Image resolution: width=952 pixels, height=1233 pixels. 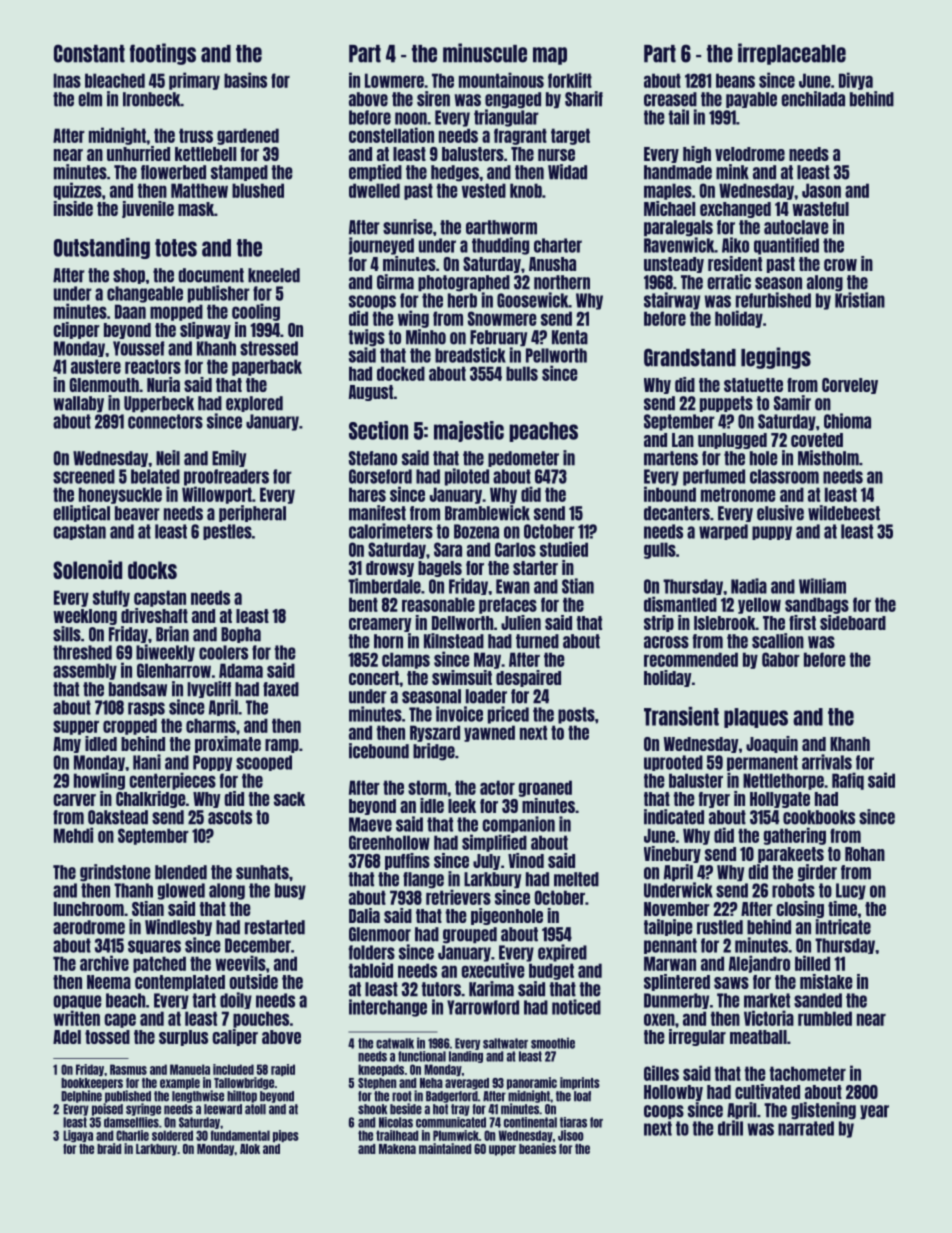 What do you see at coordinates (749, 586) in the screenshot?
I see `Nadia` at bounding box center [749, 586].
